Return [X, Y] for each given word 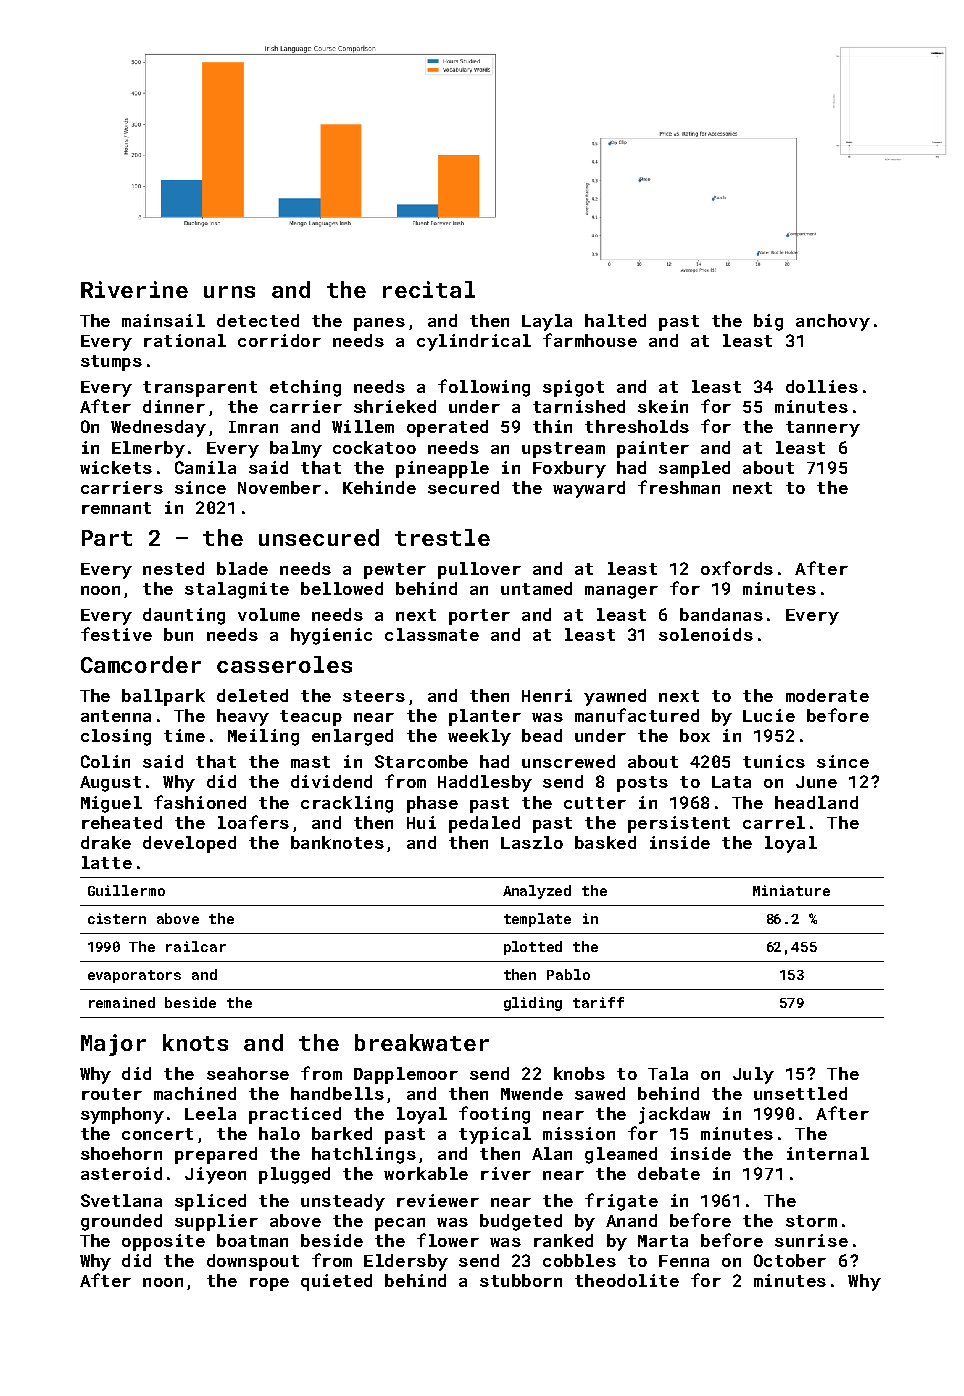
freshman [679, 487]
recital [429, 289]
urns [229, 292]
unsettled [800, 1093]
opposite [163, 1242]
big [768, 322]
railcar [196, 946]
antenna [116, 716]
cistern [117, 918]
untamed [536, 588]
